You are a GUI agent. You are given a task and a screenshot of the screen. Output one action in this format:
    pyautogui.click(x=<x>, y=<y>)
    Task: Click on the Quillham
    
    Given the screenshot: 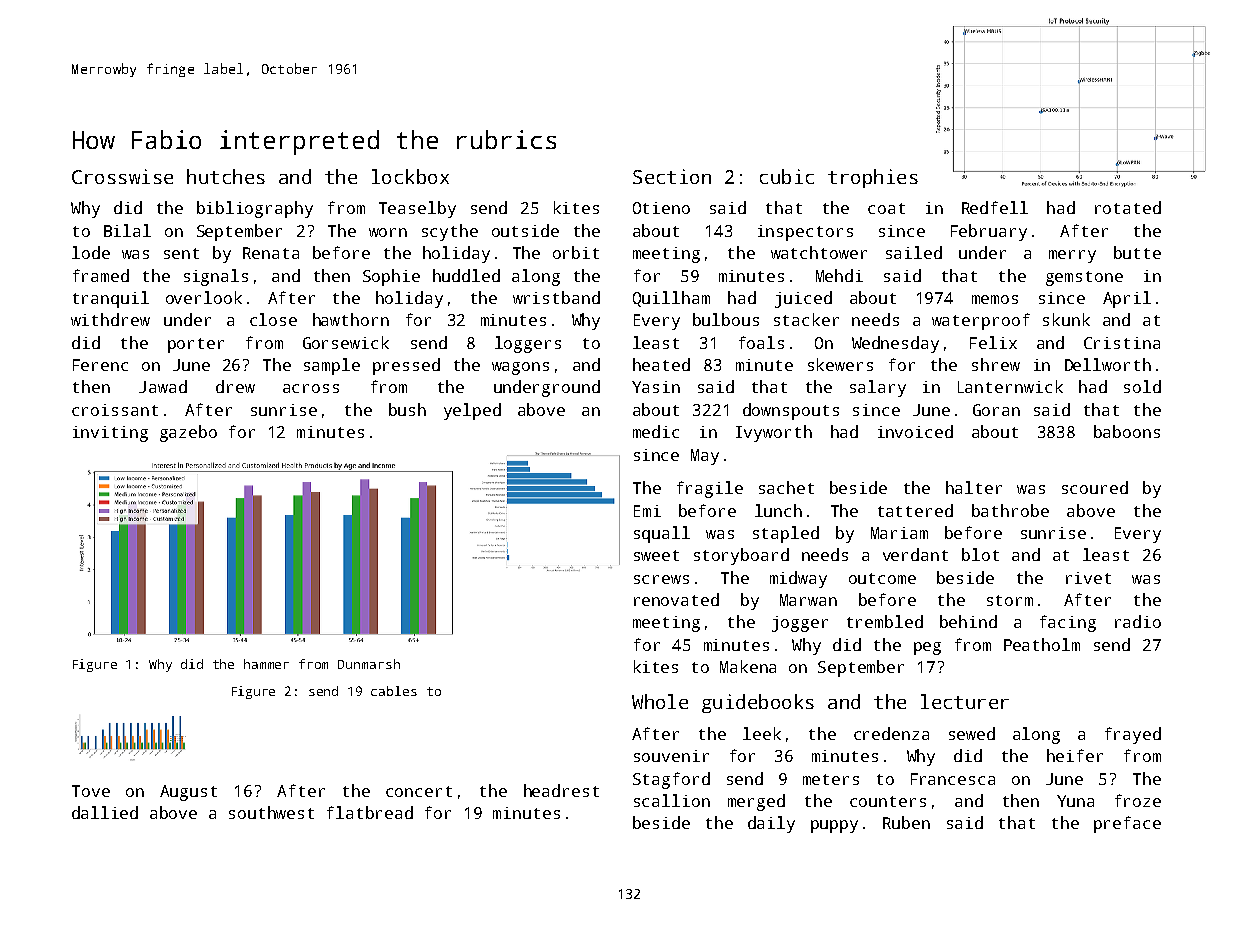 What is the action you would take?
    pyautogui.click(x=671, y=299)
